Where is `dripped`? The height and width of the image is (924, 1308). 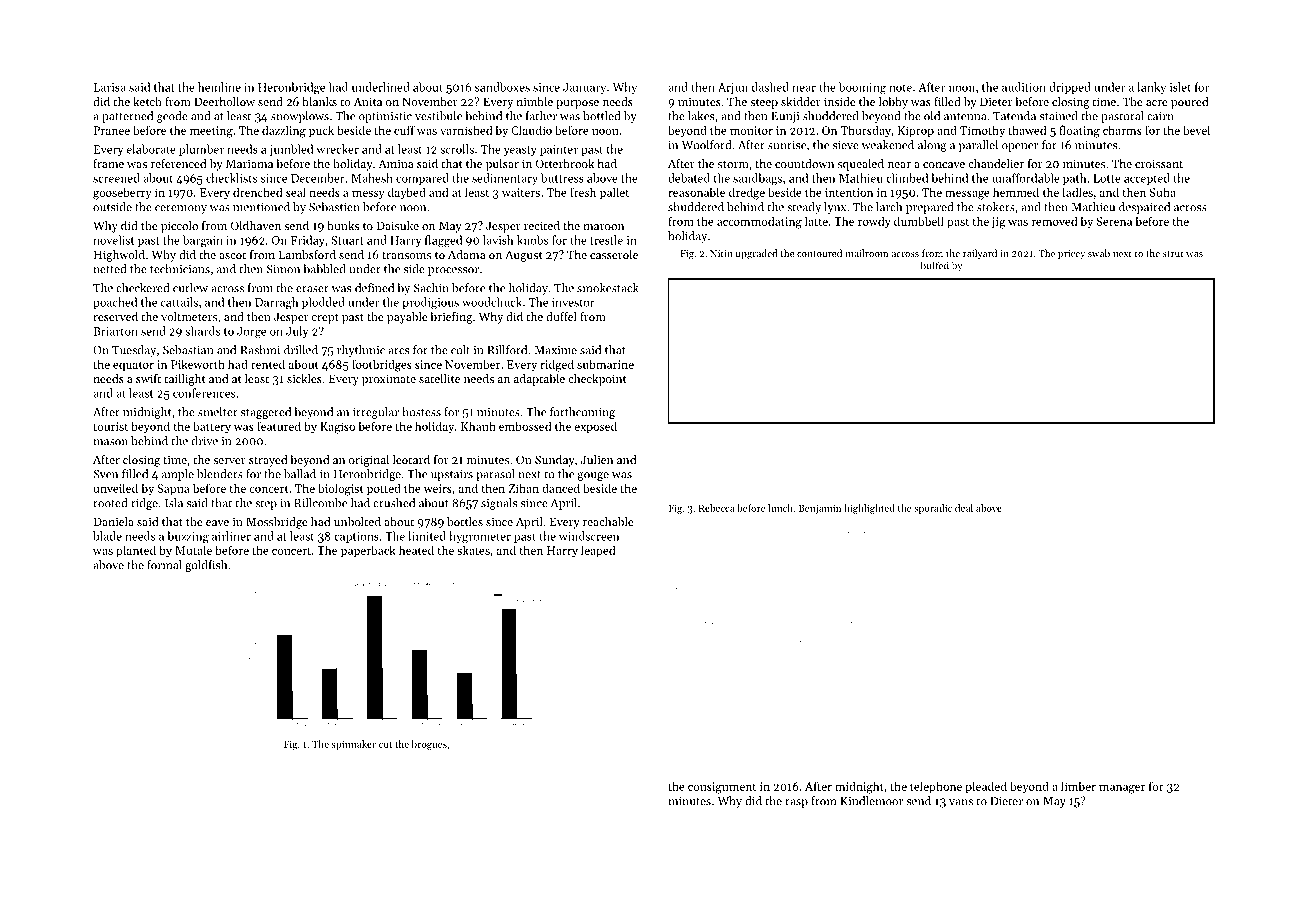
dripped is located at coordinates (1070, 88).
